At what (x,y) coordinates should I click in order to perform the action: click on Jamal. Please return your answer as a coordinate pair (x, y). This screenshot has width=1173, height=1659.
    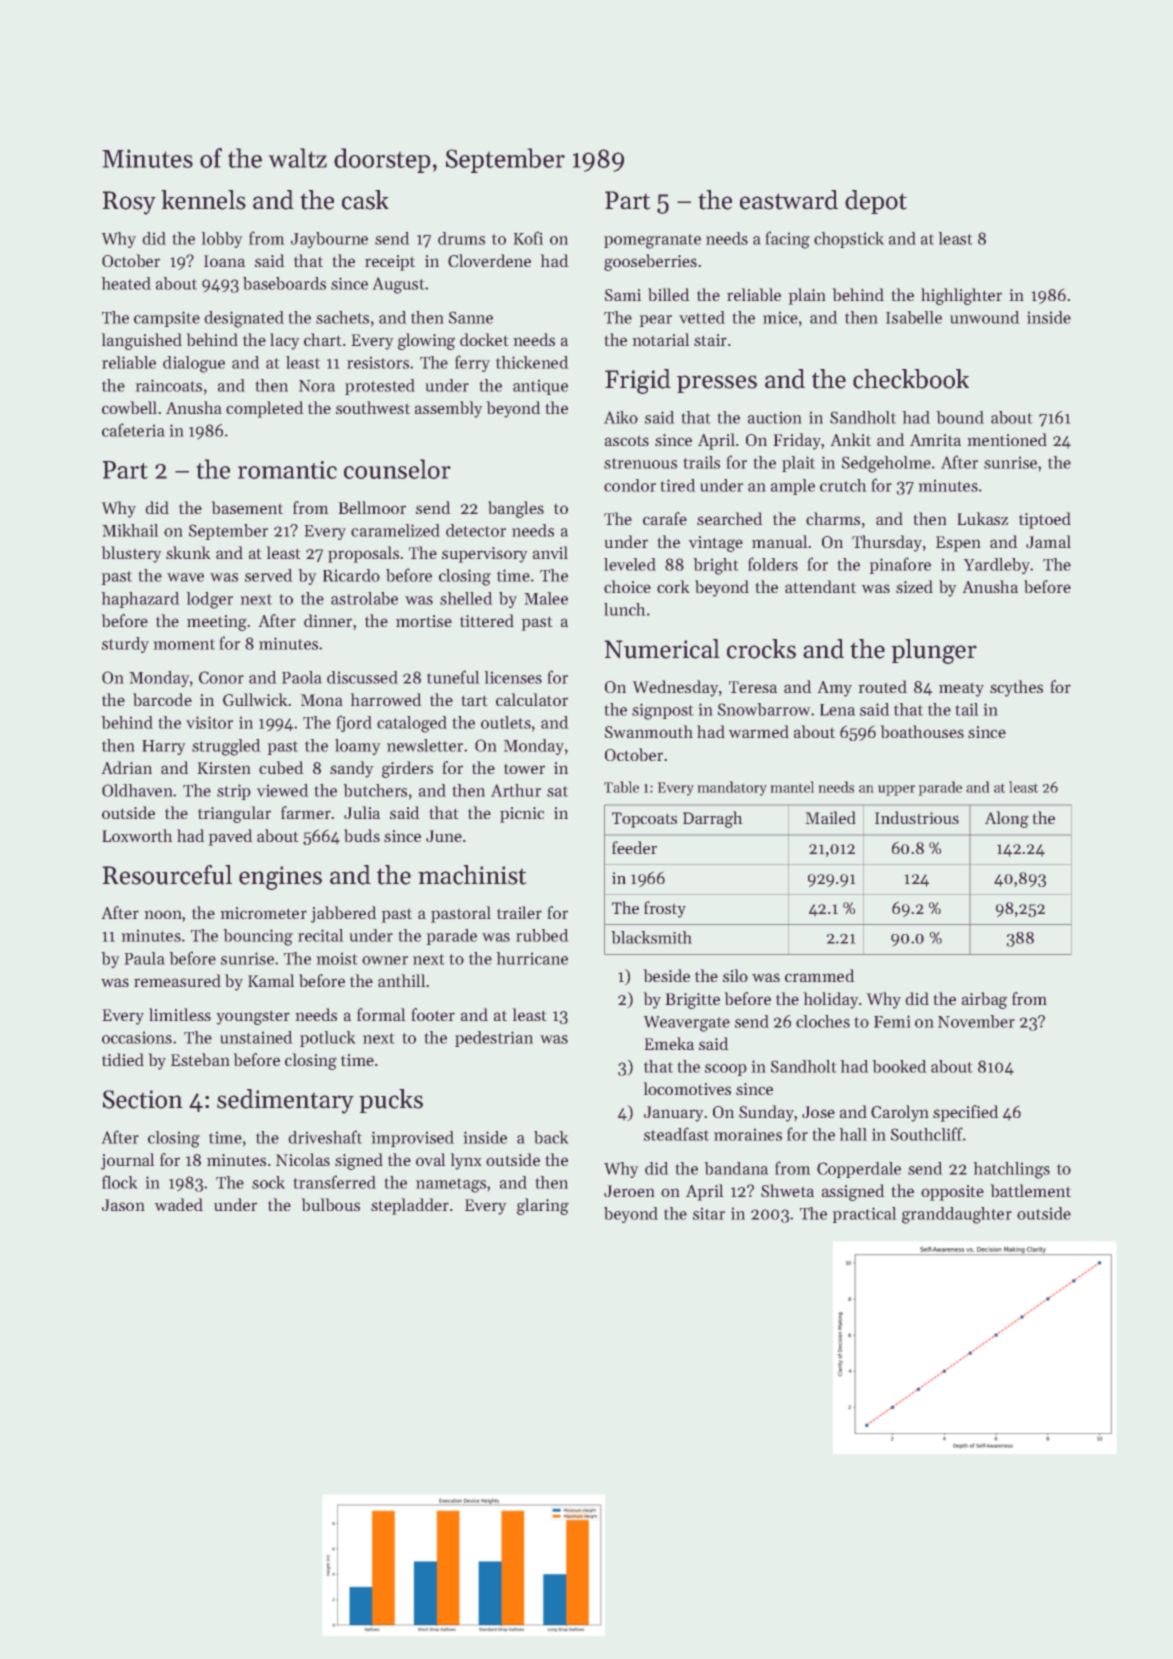
    Looking at the image, I should click on (1048, 541).
